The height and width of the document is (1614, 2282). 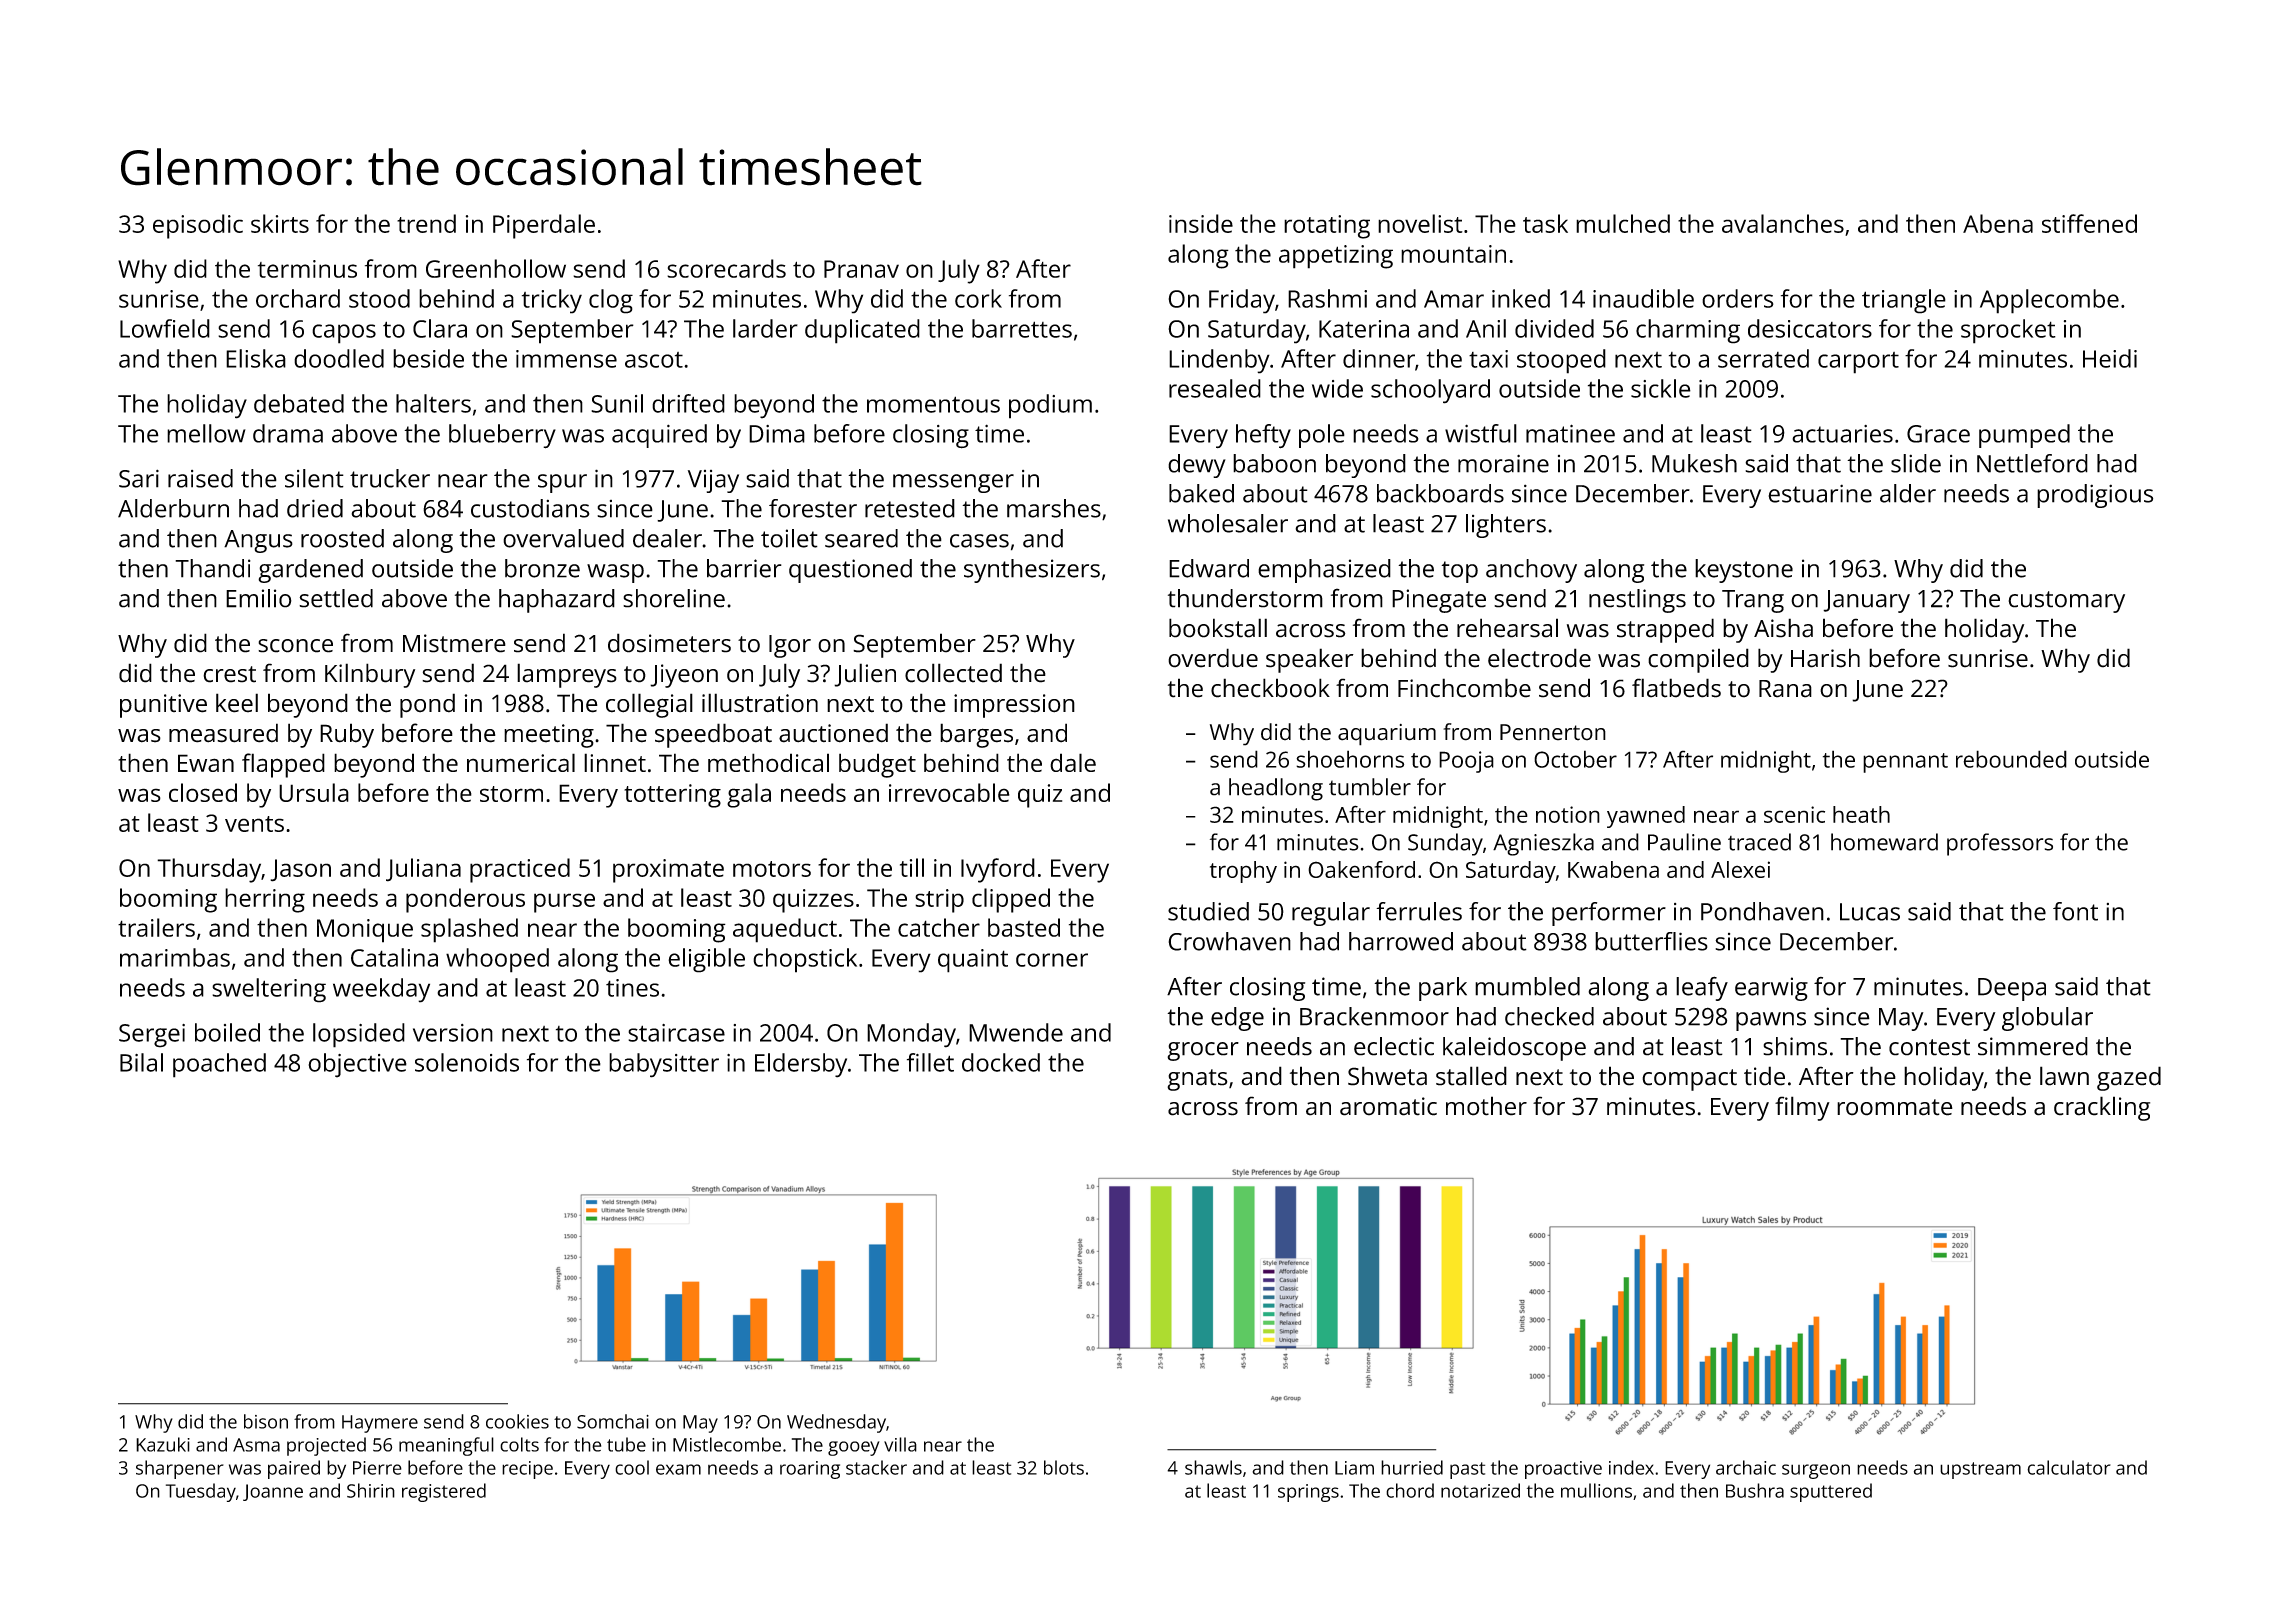 I want to click on clog, so click(x=611, y=301).
